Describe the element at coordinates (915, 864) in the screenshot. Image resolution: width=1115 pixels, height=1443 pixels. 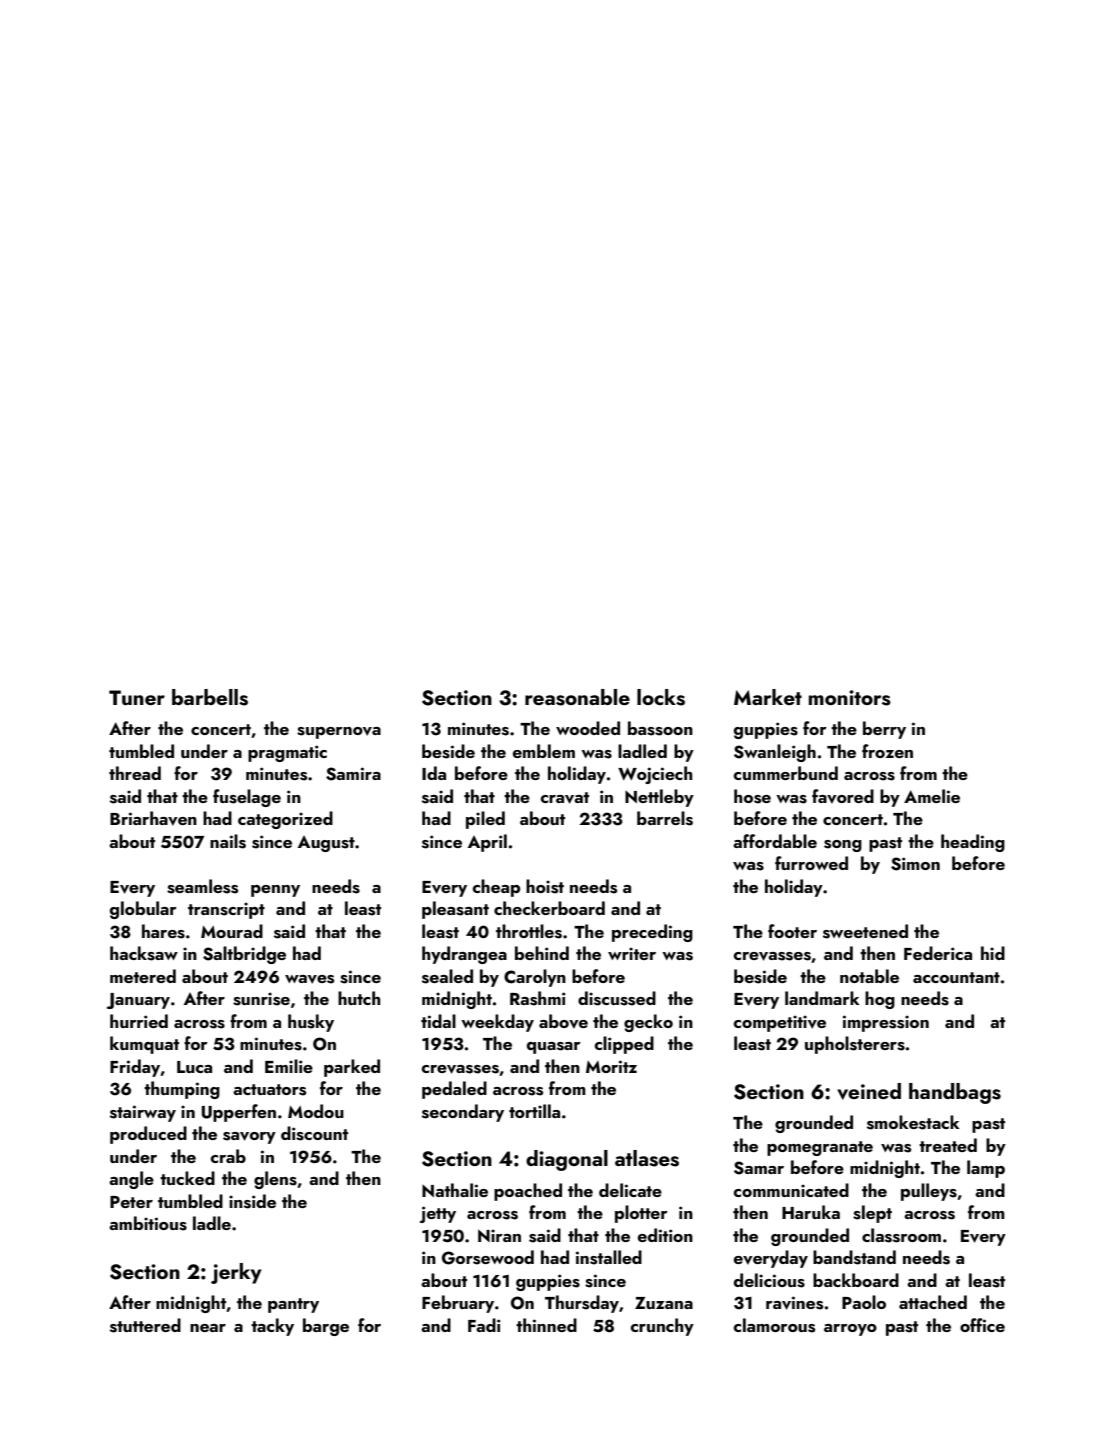
I see `Simon` at that location.
